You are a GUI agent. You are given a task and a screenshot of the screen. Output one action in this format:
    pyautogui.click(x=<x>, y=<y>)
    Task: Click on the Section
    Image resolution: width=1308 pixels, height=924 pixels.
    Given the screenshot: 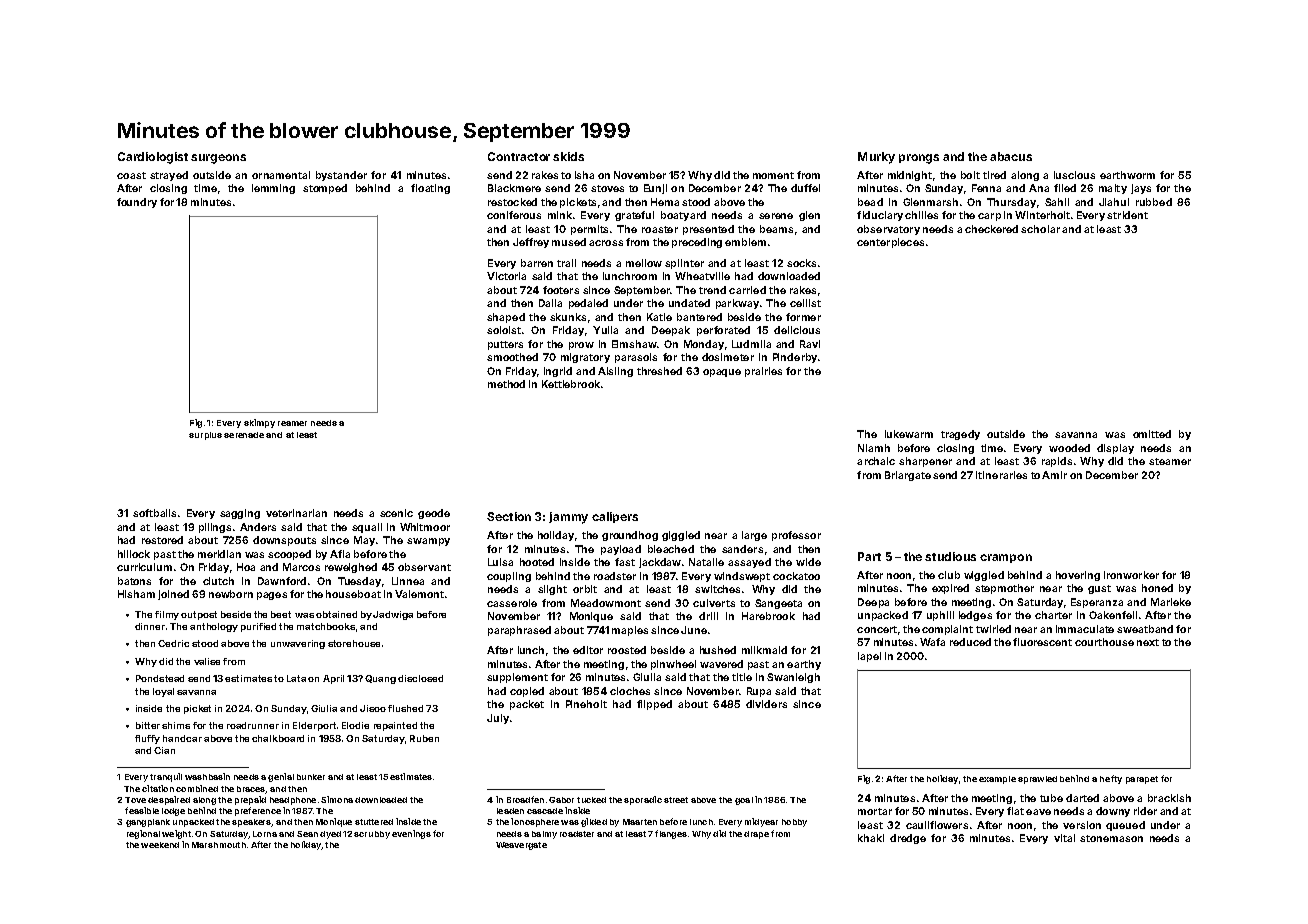 What is the action you would take?
    pyautogui.click(x=509, y=516)
